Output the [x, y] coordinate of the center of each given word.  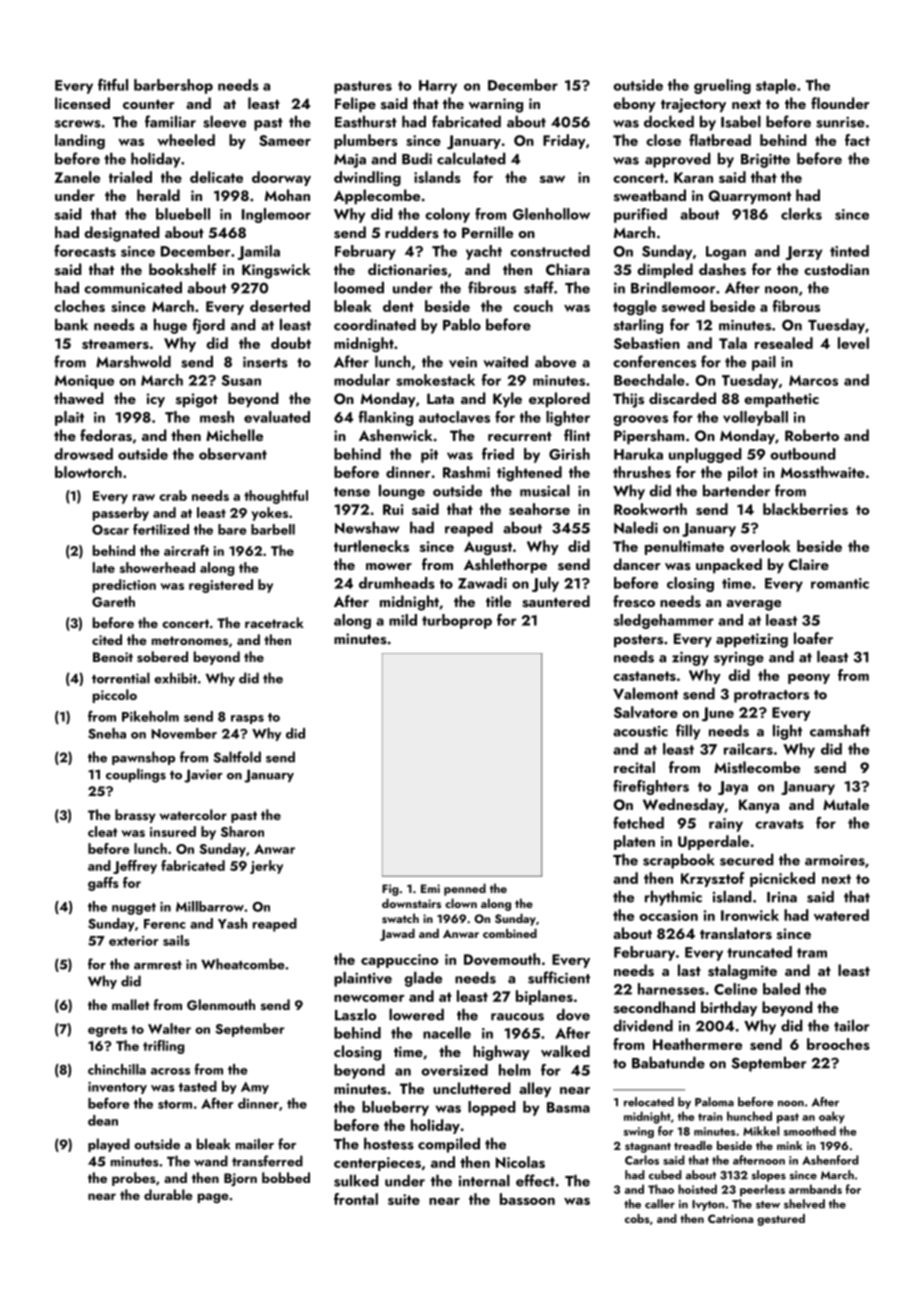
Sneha [107, 733]
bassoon [527, 1199]
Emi [430, 888]
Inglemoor [276, 215]
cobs [637, 1218]
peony [809, 679]
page [213, 1198]
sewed [683, 306]
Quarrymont [750, 197]
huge [170, 326]
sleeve [224, 121]
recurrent [520, 436]
